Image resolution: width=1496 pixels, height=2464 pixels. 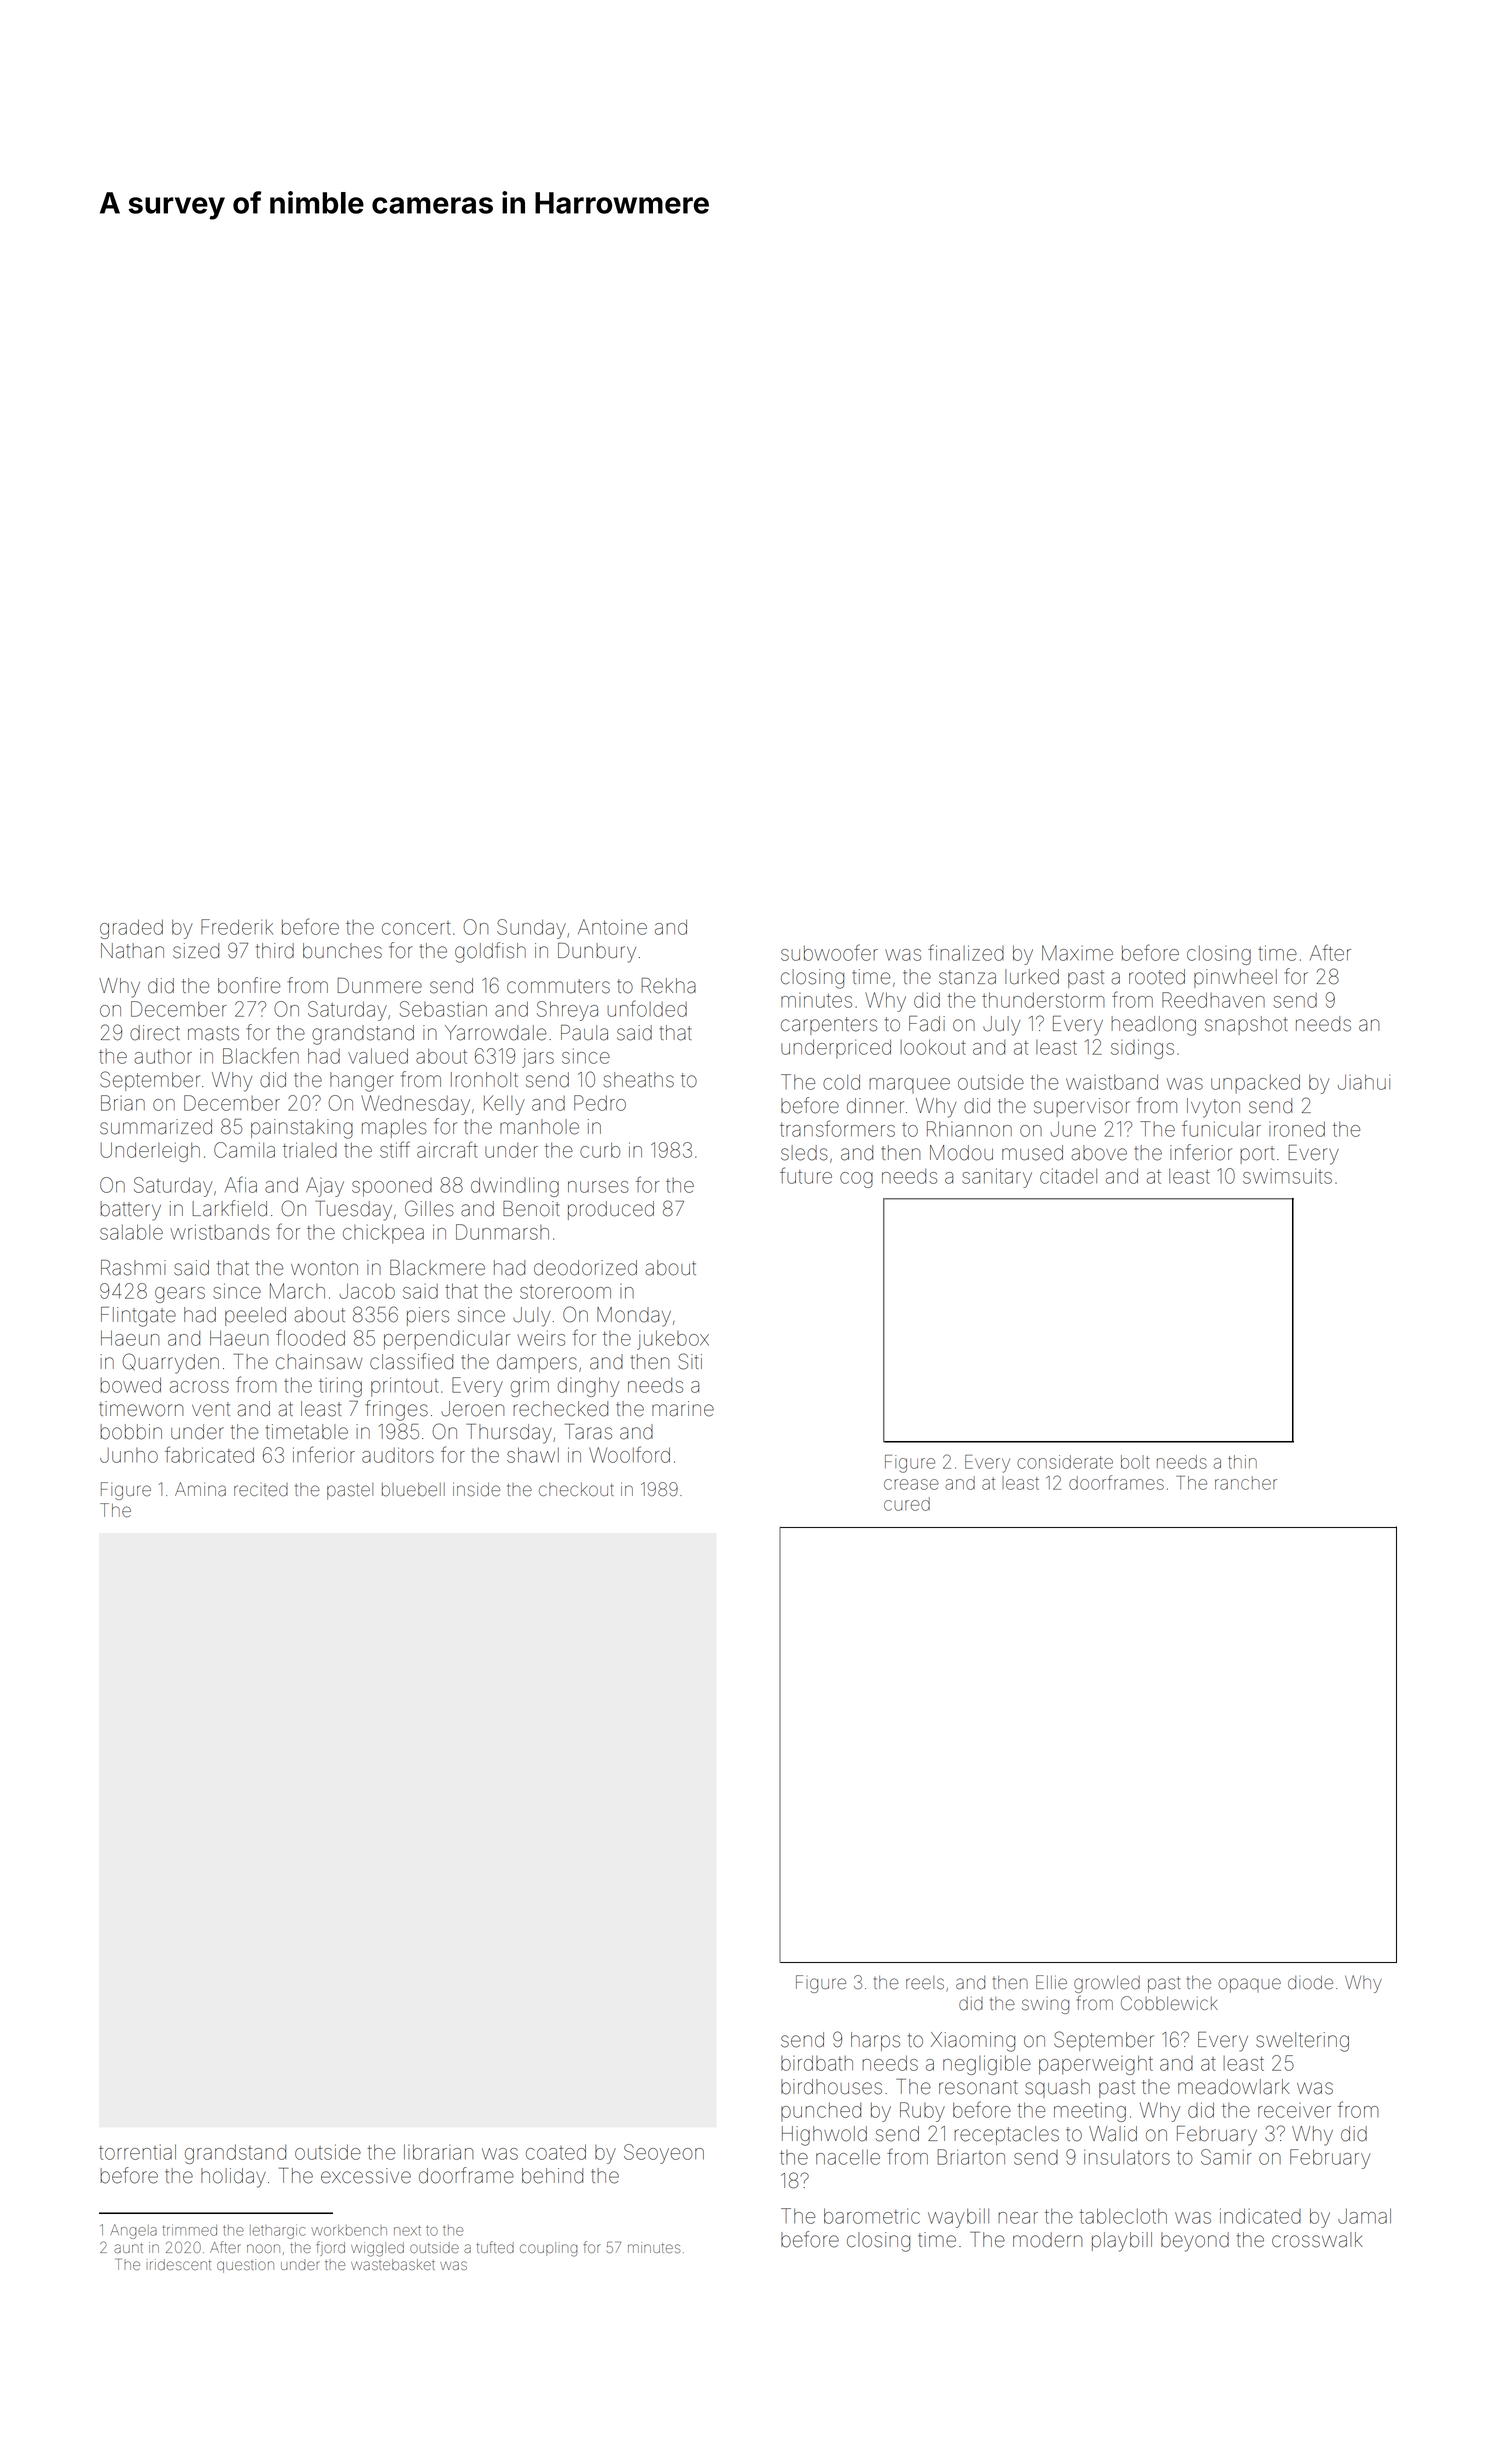 What do you see at coordinates (237, 927) in the image?
I see `Frederik` at bounding box center [237, 927].
